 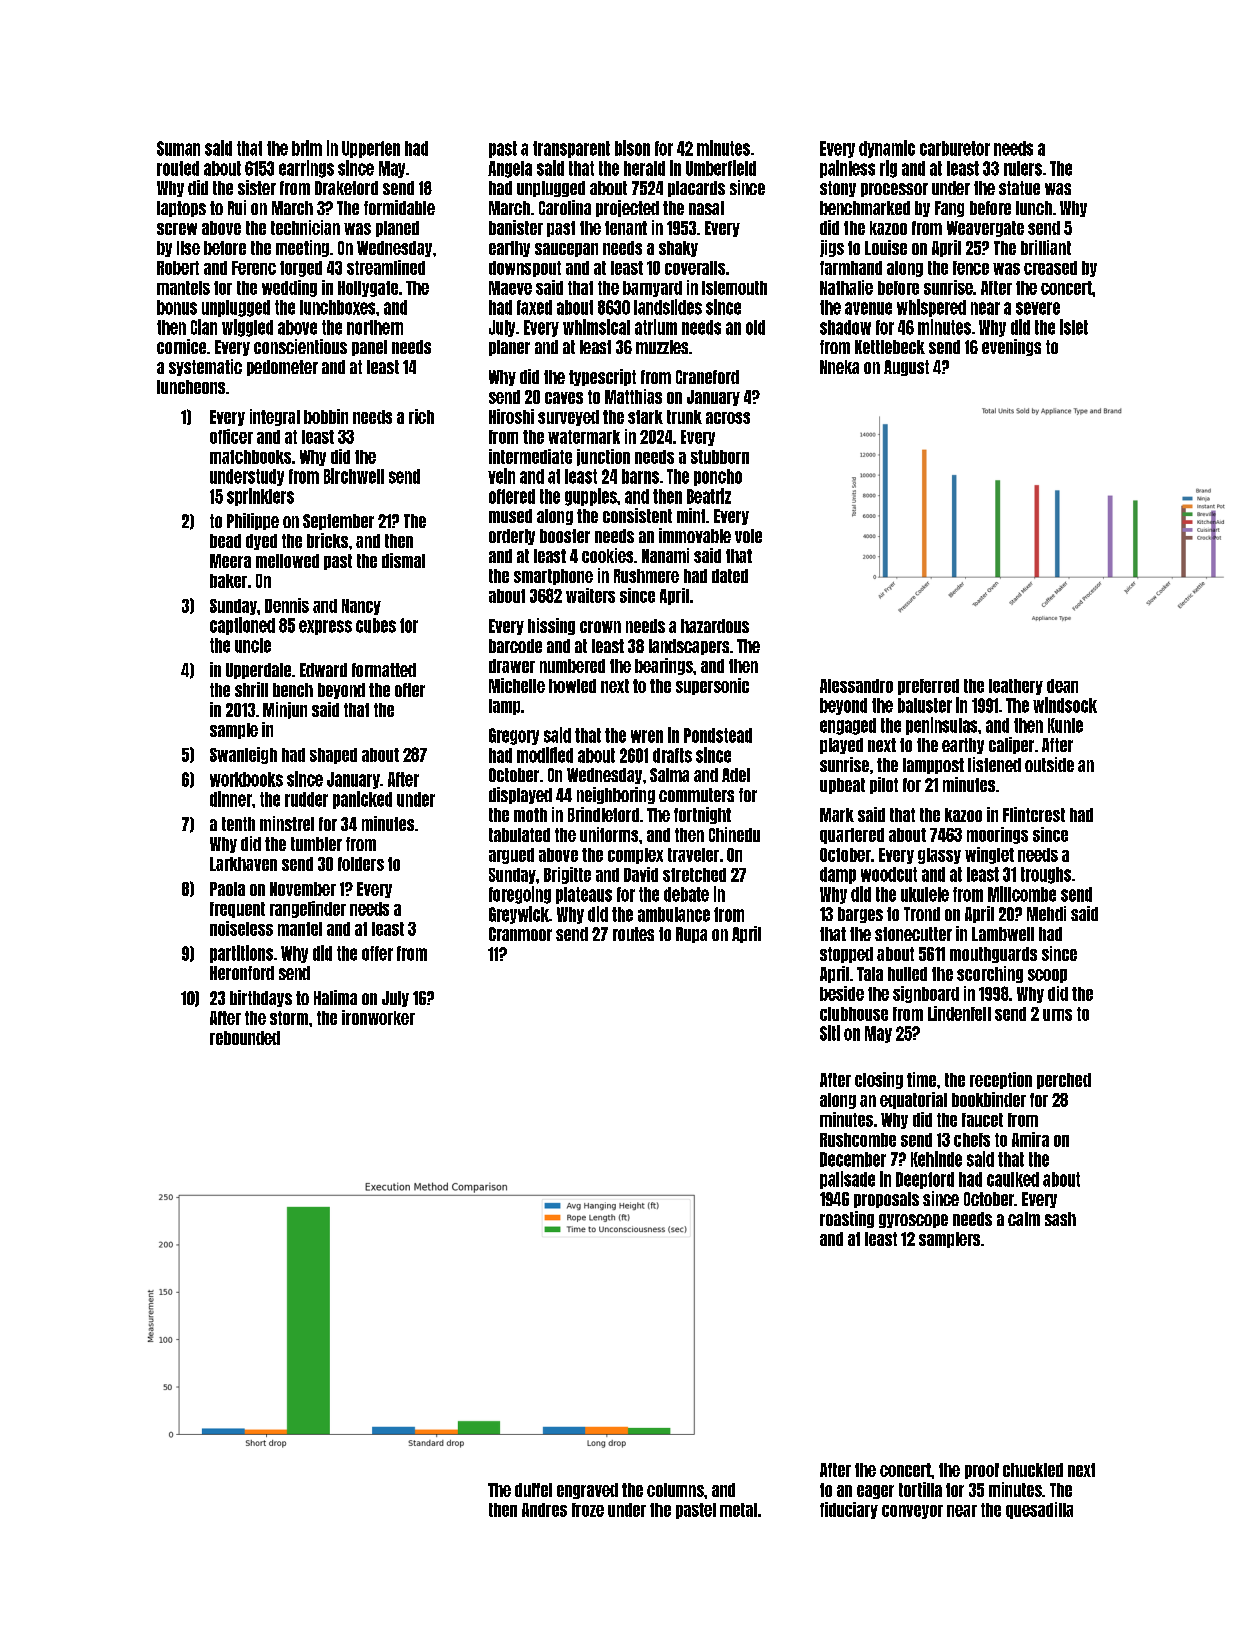 What do you see at coordinates (553, 577) in the screenshot?
I see `smartphone` at bounding box center [553, 577].
